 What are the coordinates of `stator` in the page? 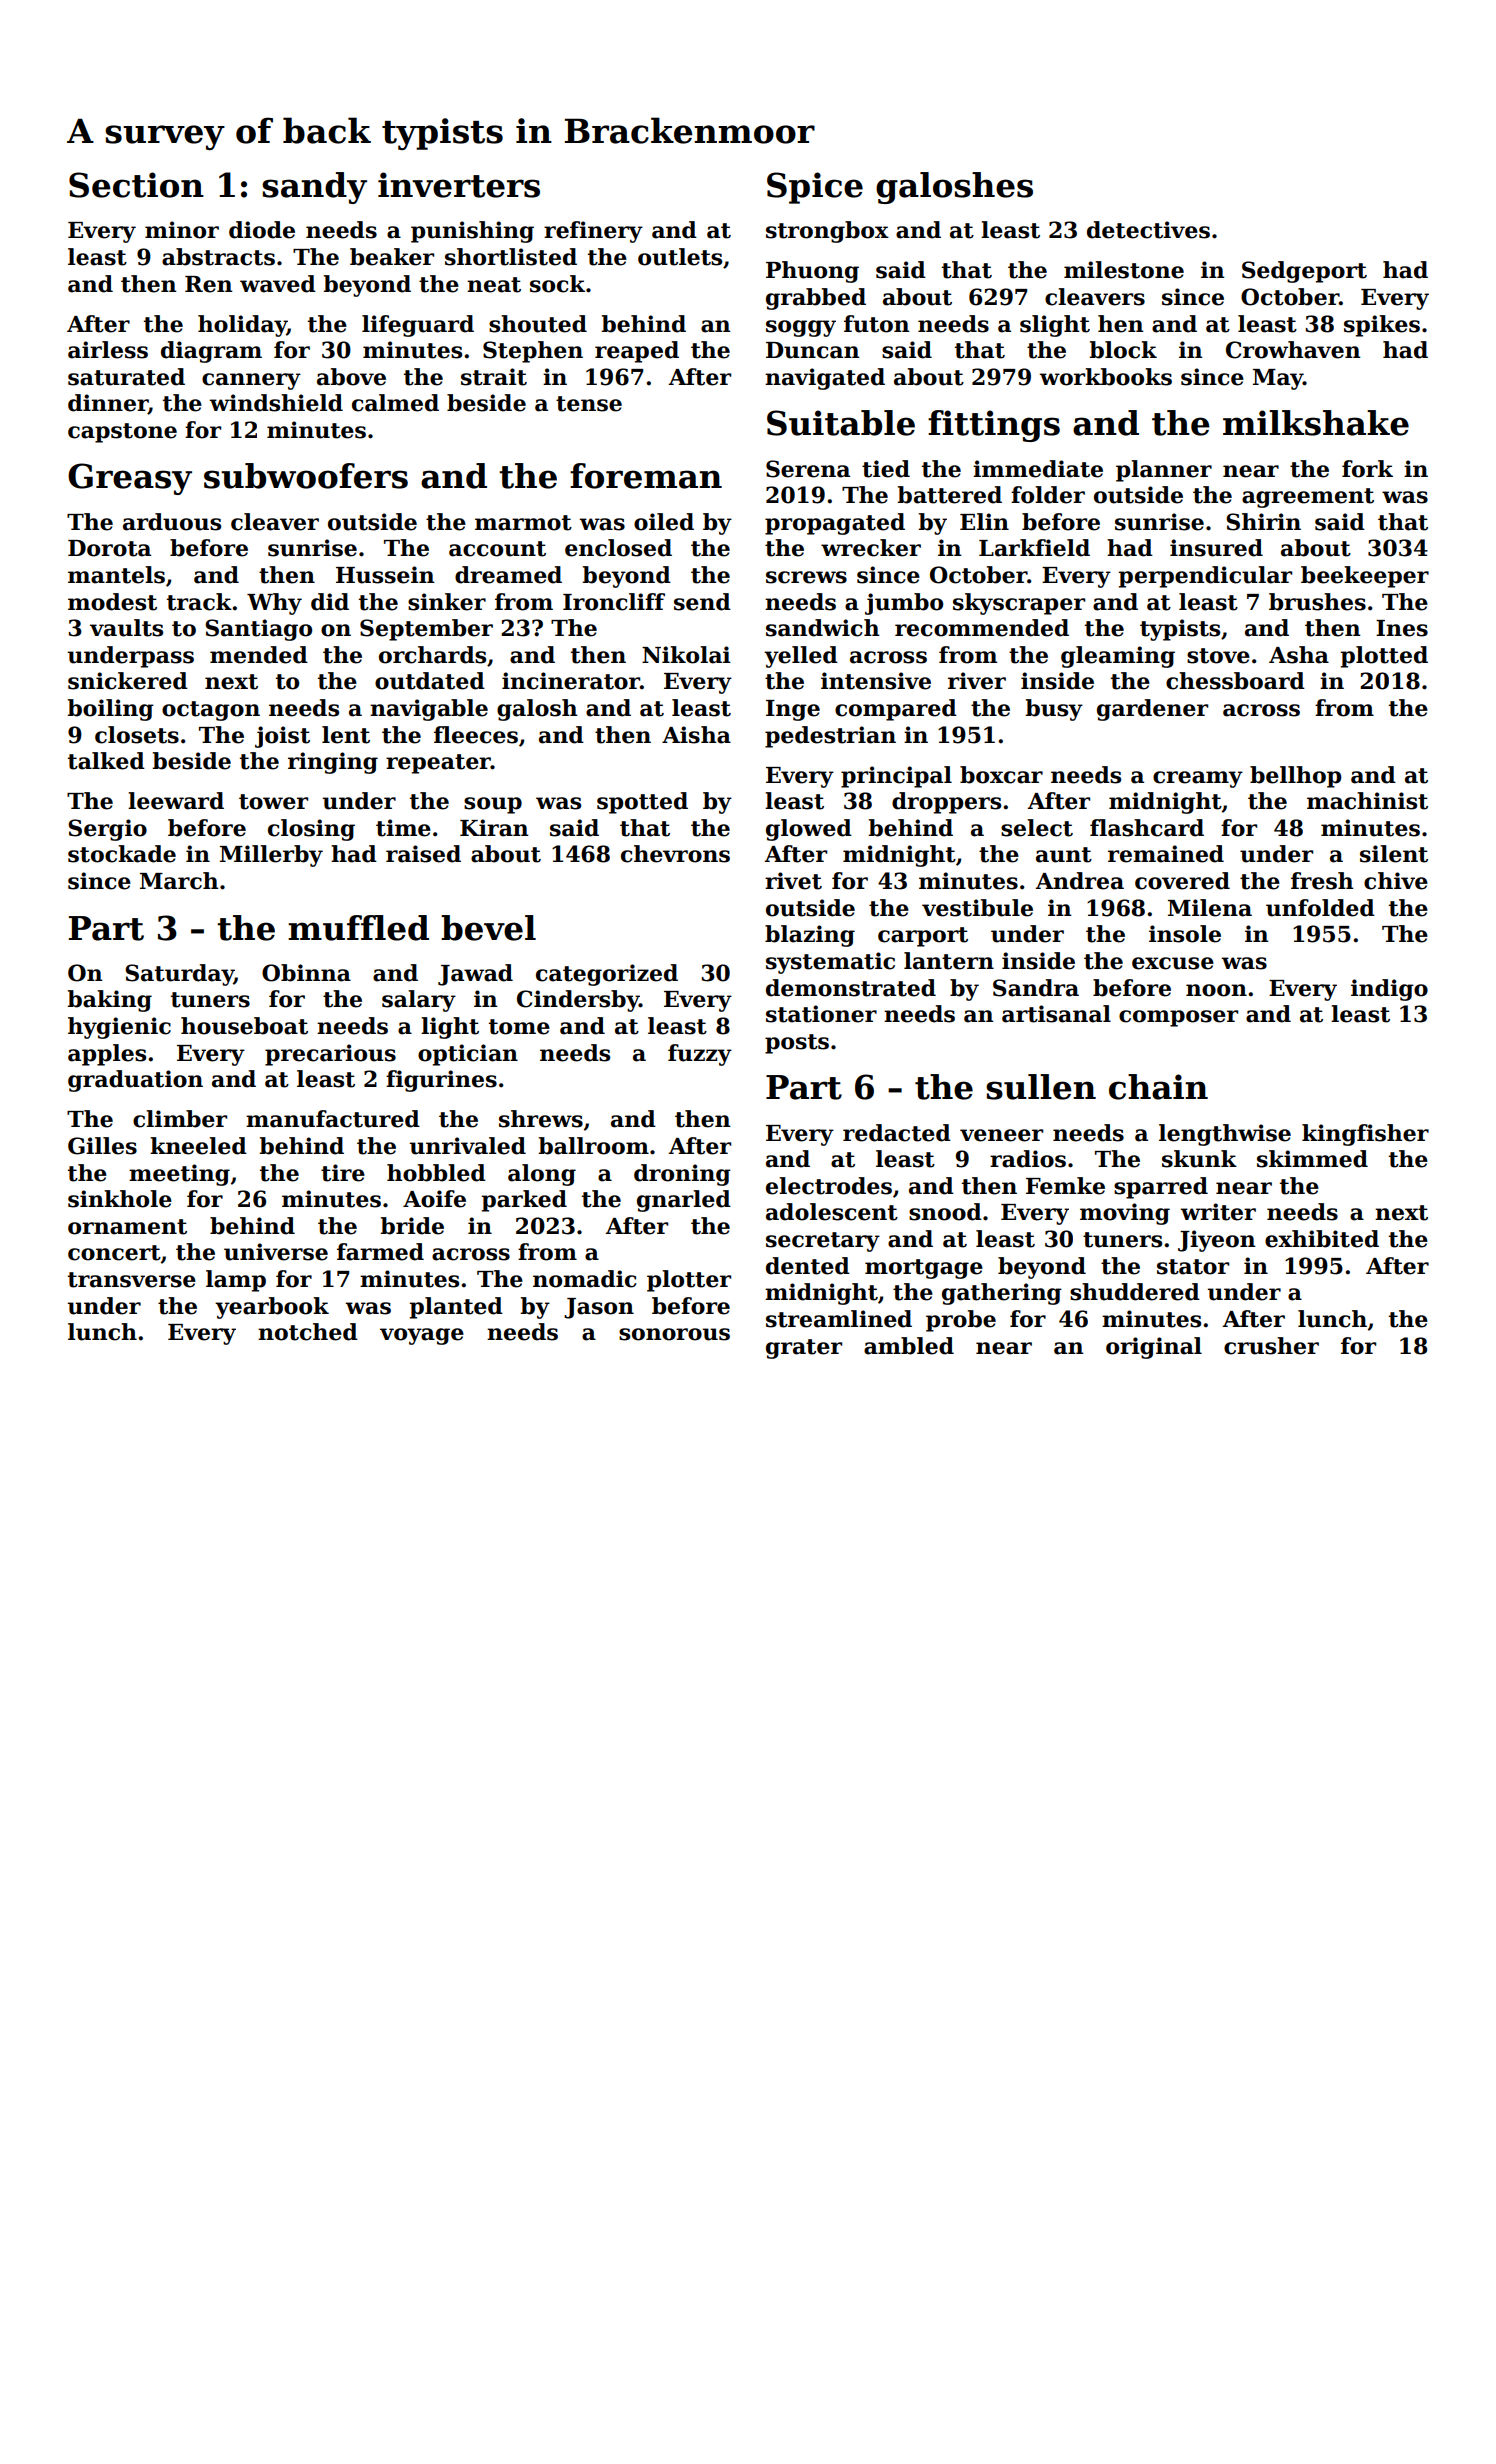 It's located at (1193, 1267).
